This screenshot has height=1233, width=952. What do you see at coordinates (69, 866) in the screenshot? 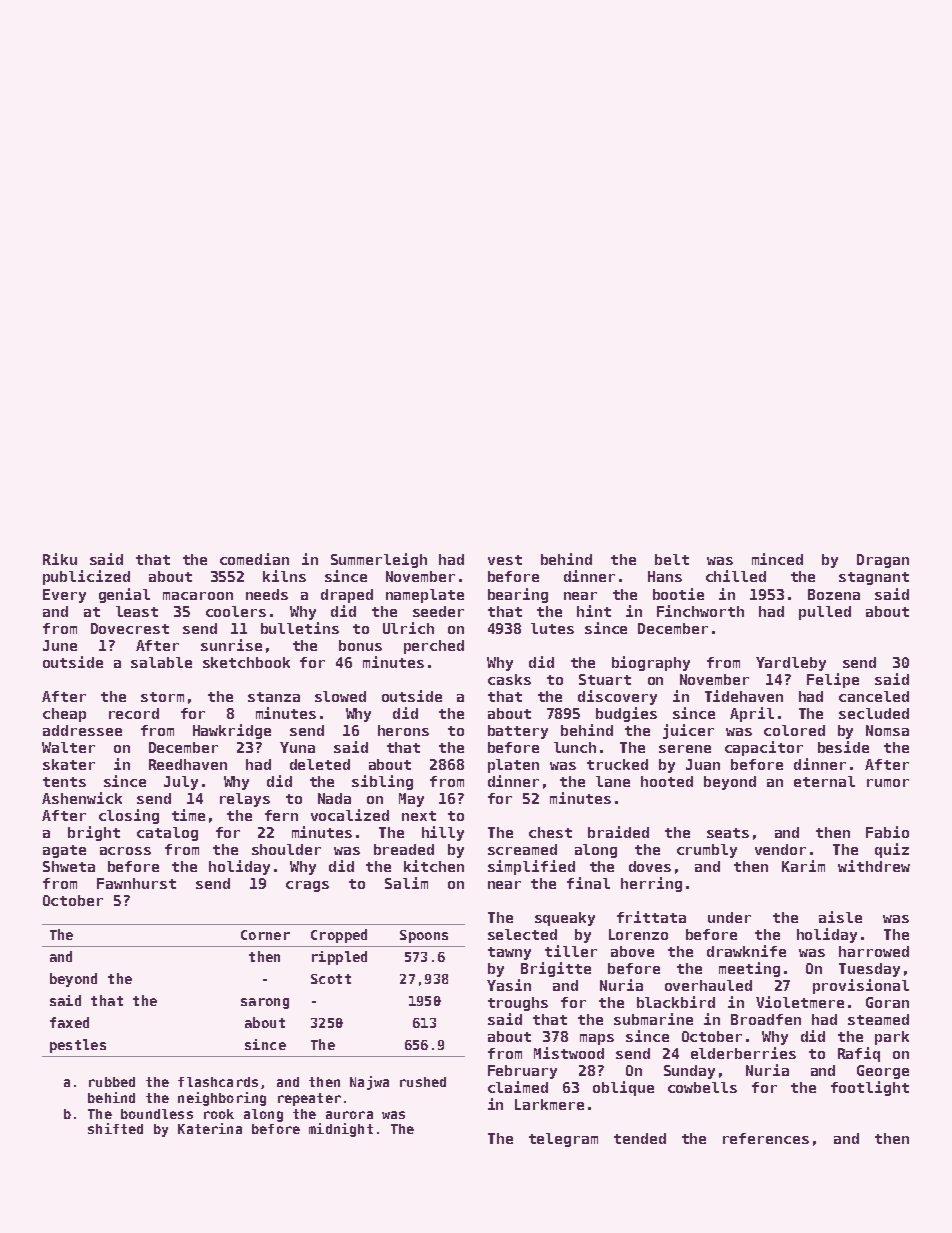
I see `Shweta` at bounding box center [69, 866].
